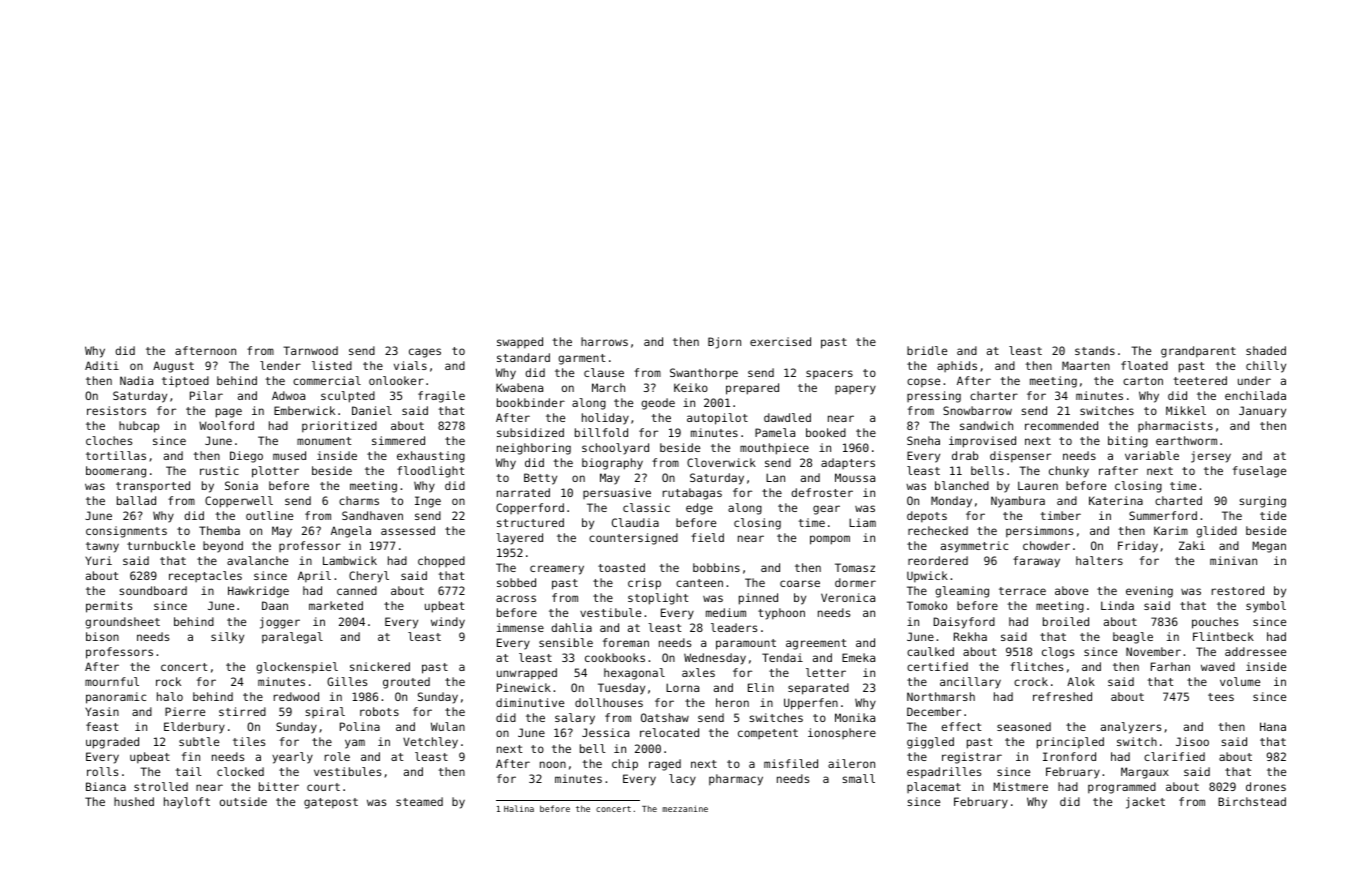 The image size is (1372, 887). I want to click on bridle, so click(927, 350).
